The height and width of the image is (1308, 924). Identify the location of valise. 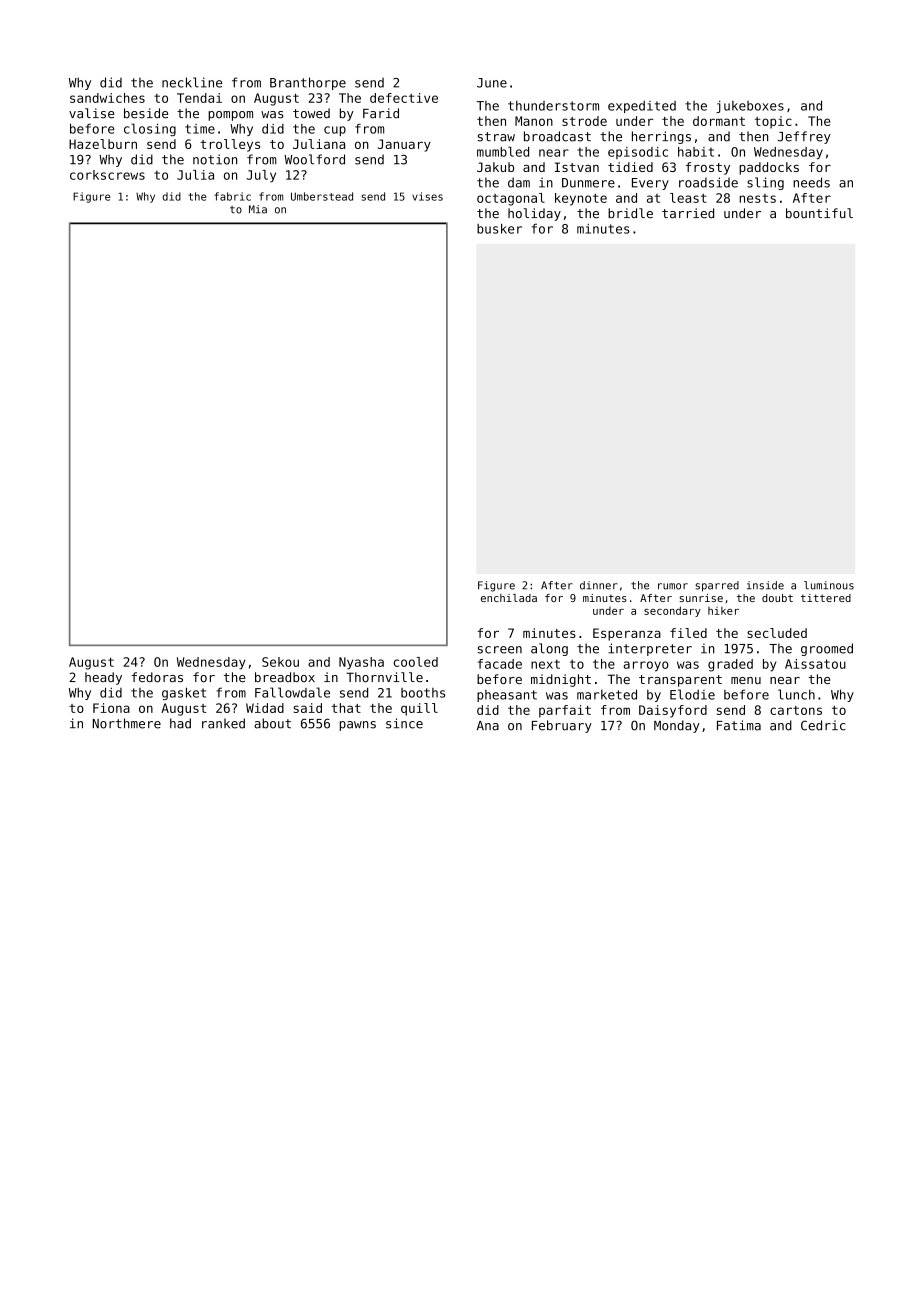
(91, 113).
